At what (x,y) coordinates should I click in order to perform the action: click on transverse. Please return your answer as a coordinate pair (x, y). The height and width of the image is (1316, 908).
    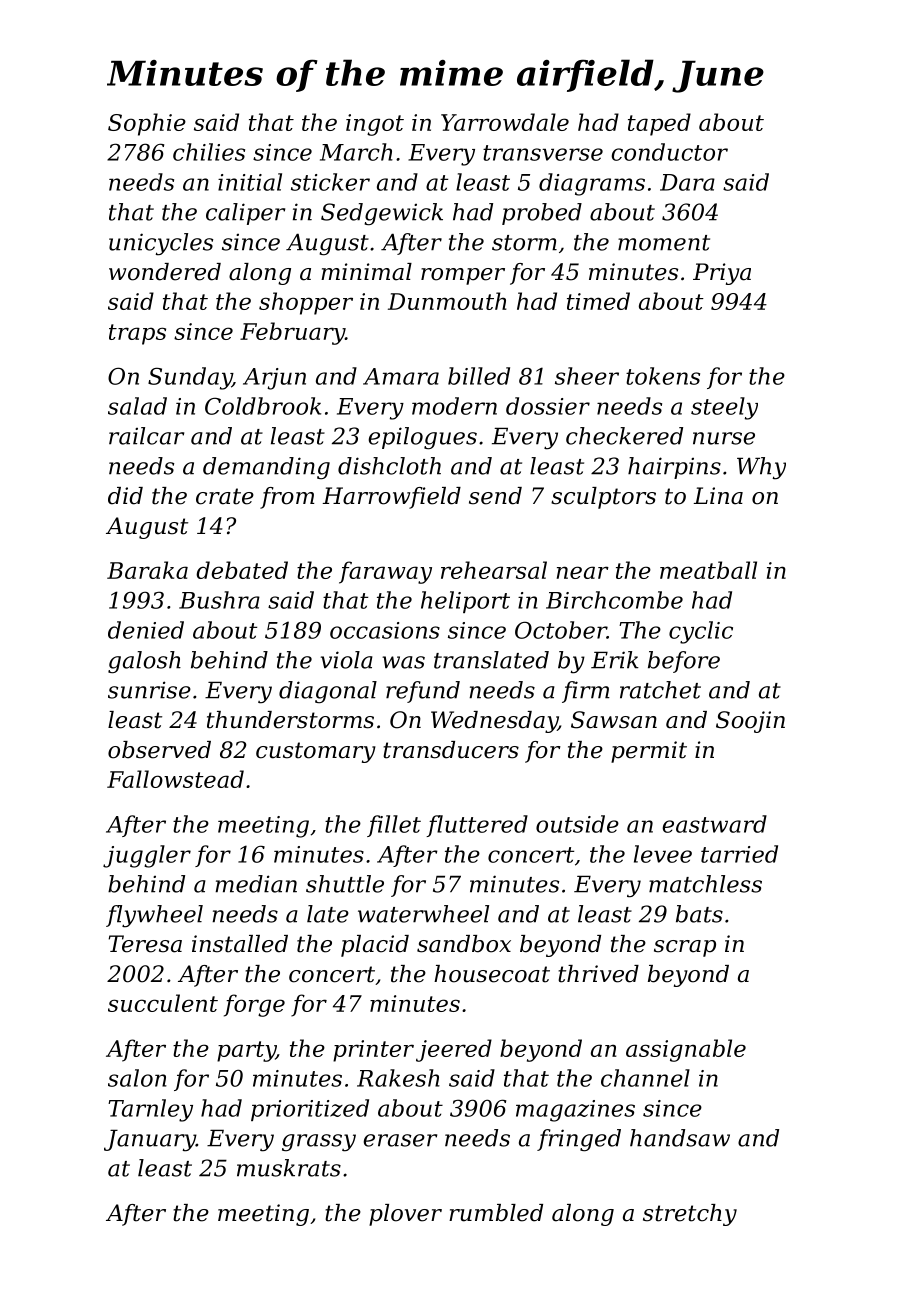
    Looking at the image, I should click on (543, 153).
